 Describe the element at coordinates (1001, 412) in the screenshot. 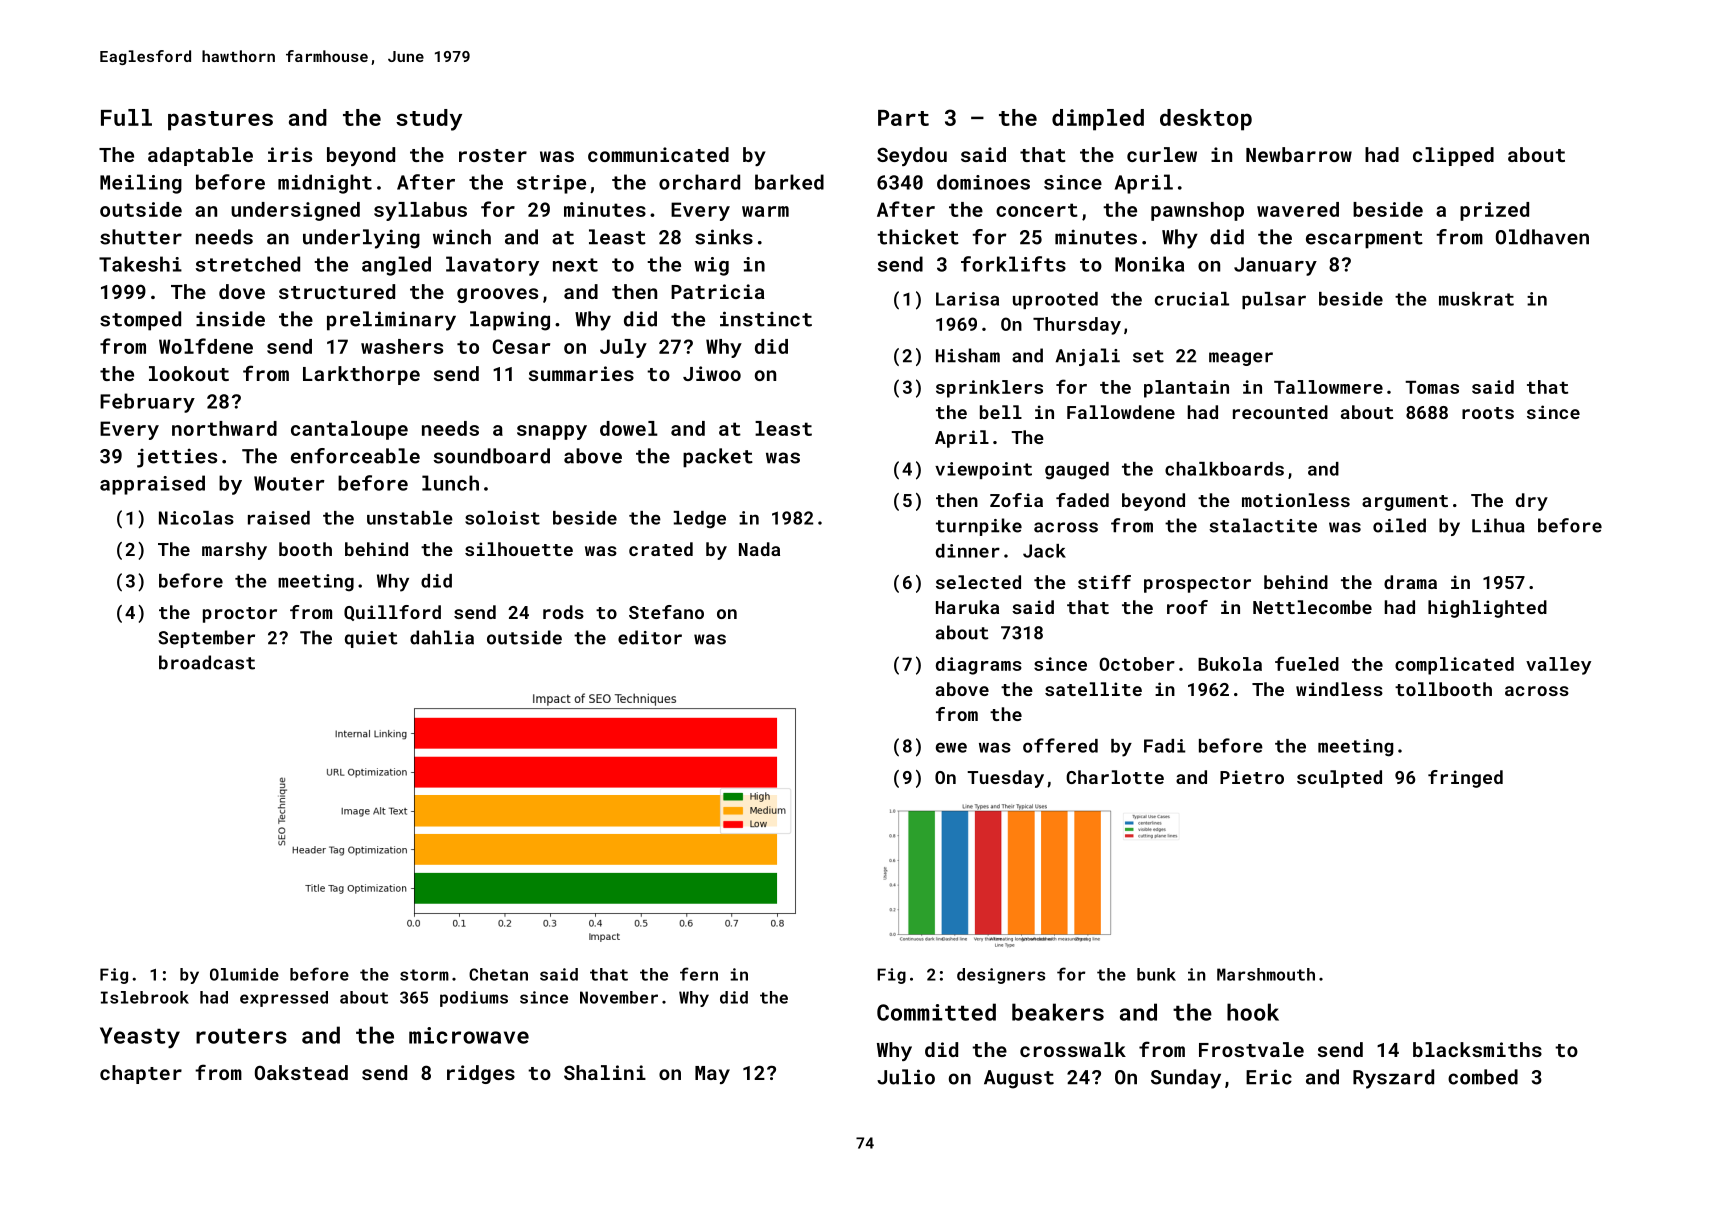

I see `bell` at that location.
